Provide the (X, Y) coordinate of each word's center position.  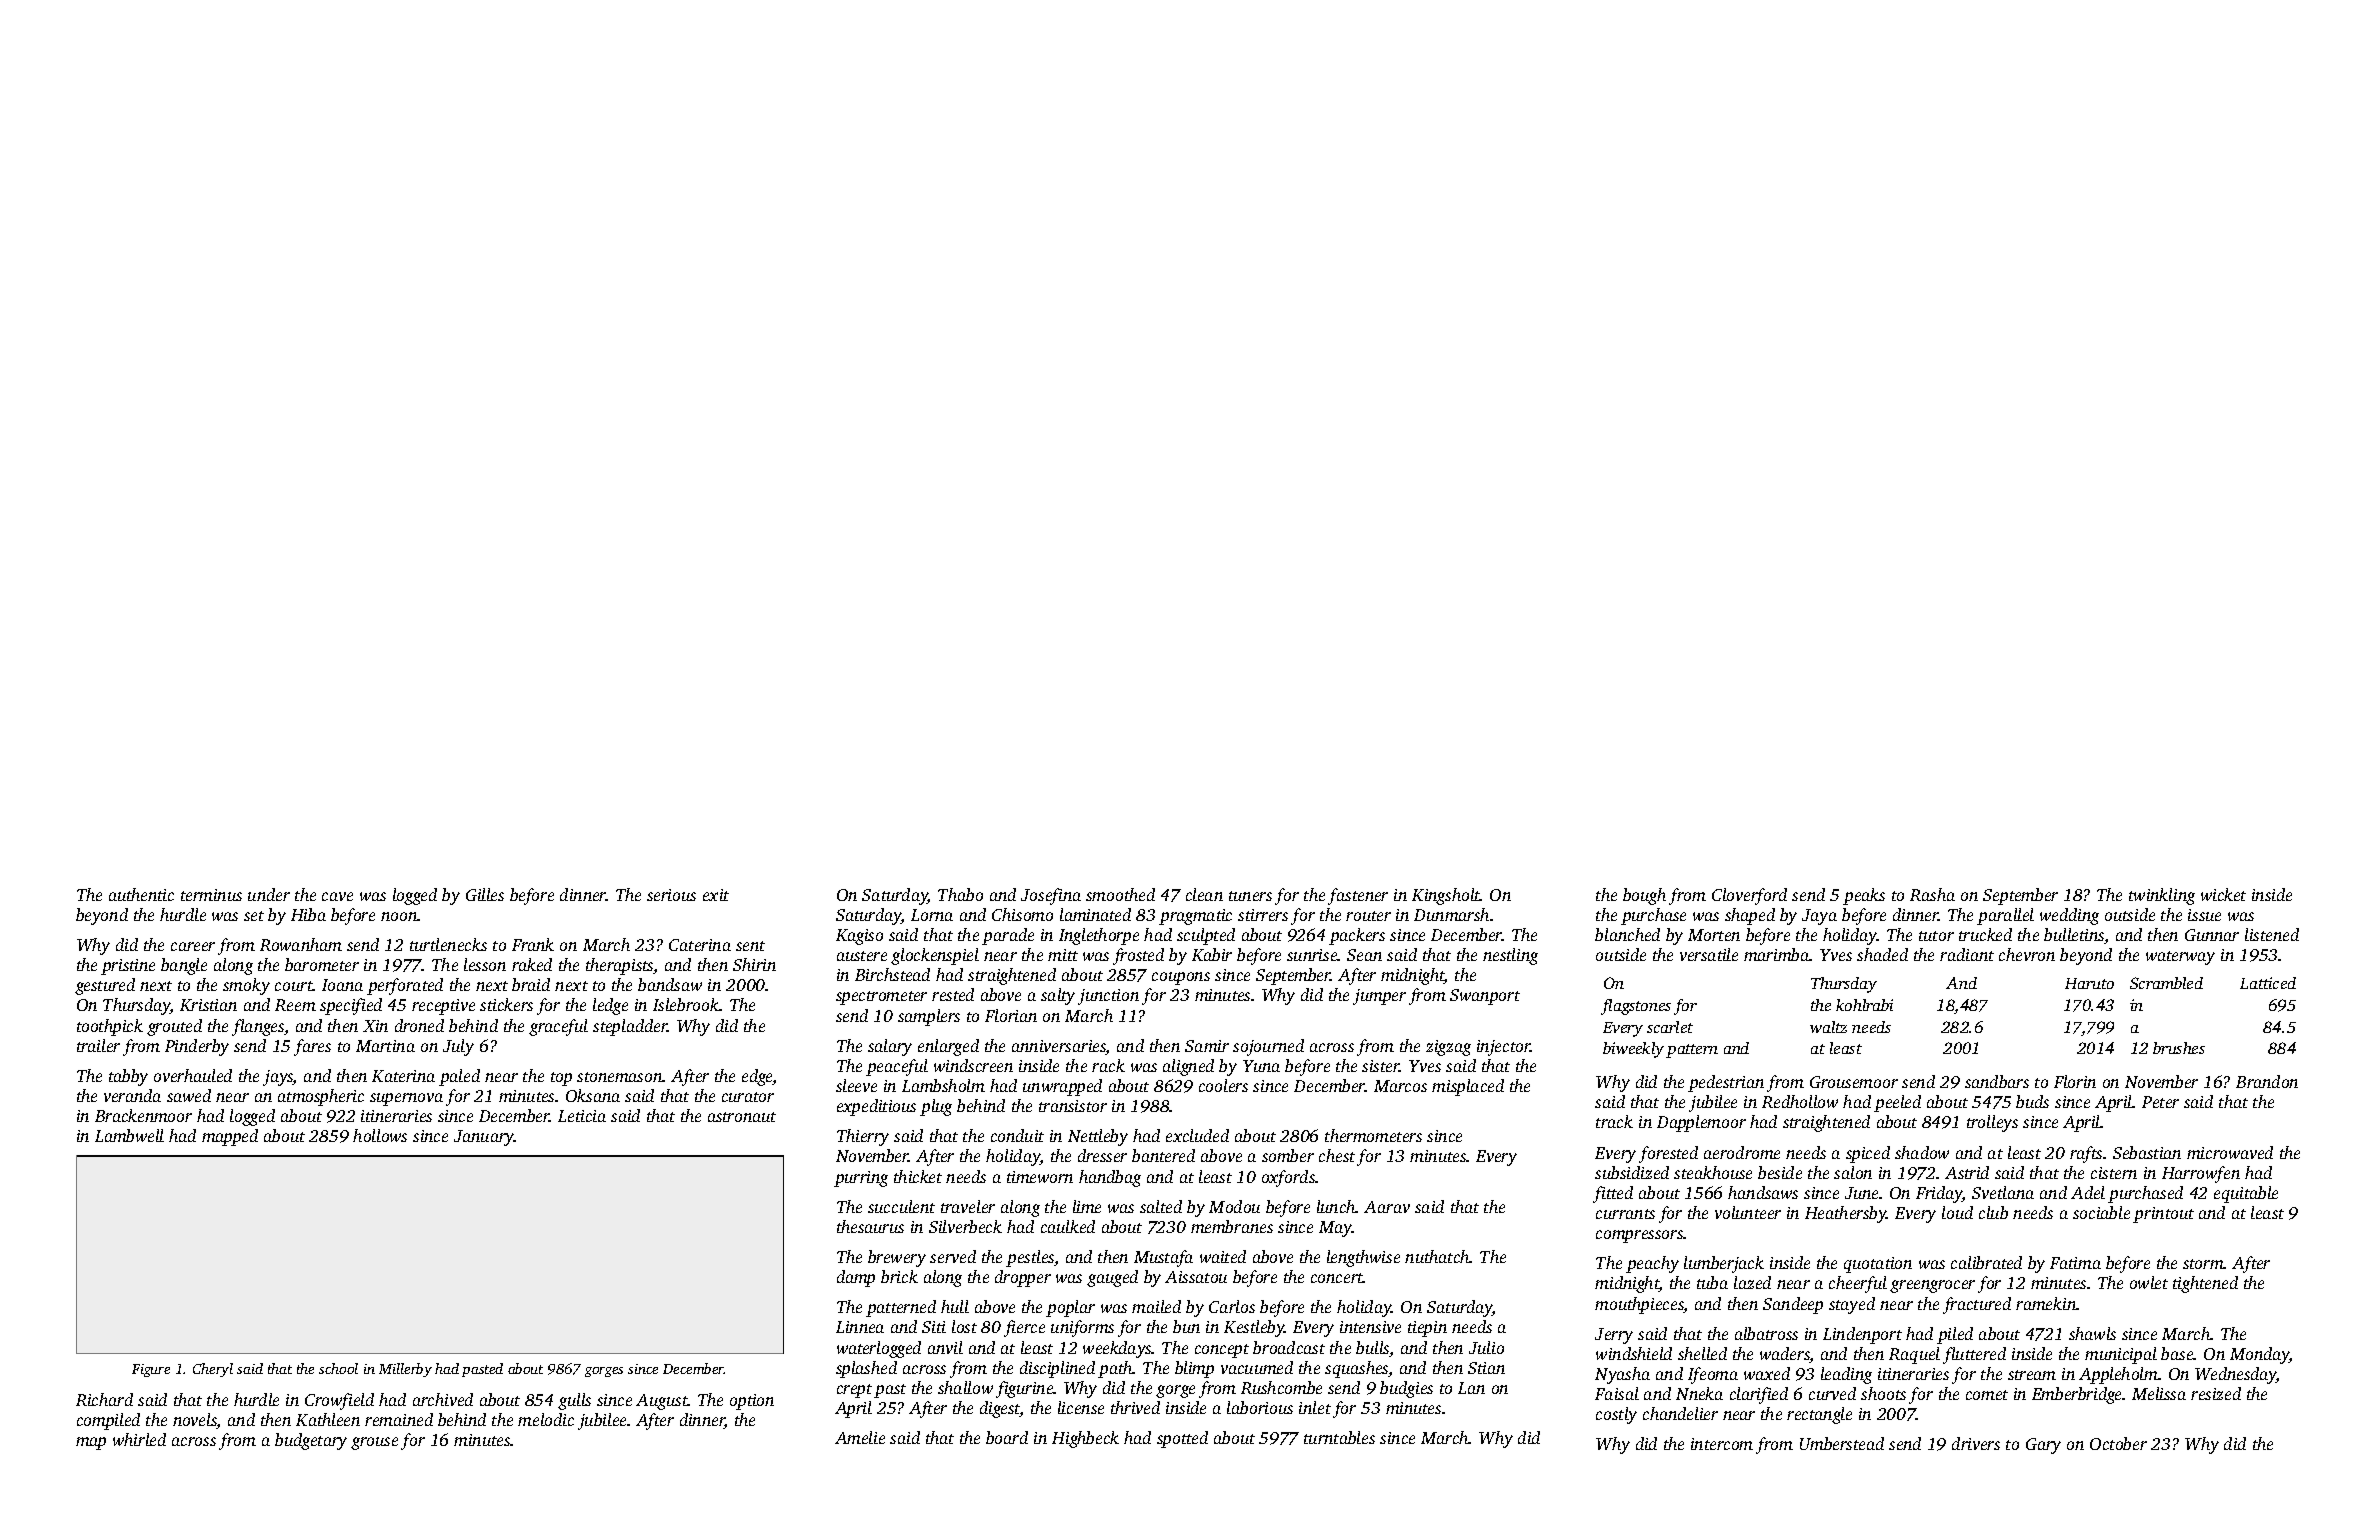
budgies (1406, 1389)
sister (1381, 1066)
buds (2032, 1101)
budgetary (311, 1441)
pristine (128, 967)
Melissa (2159, 1393)
